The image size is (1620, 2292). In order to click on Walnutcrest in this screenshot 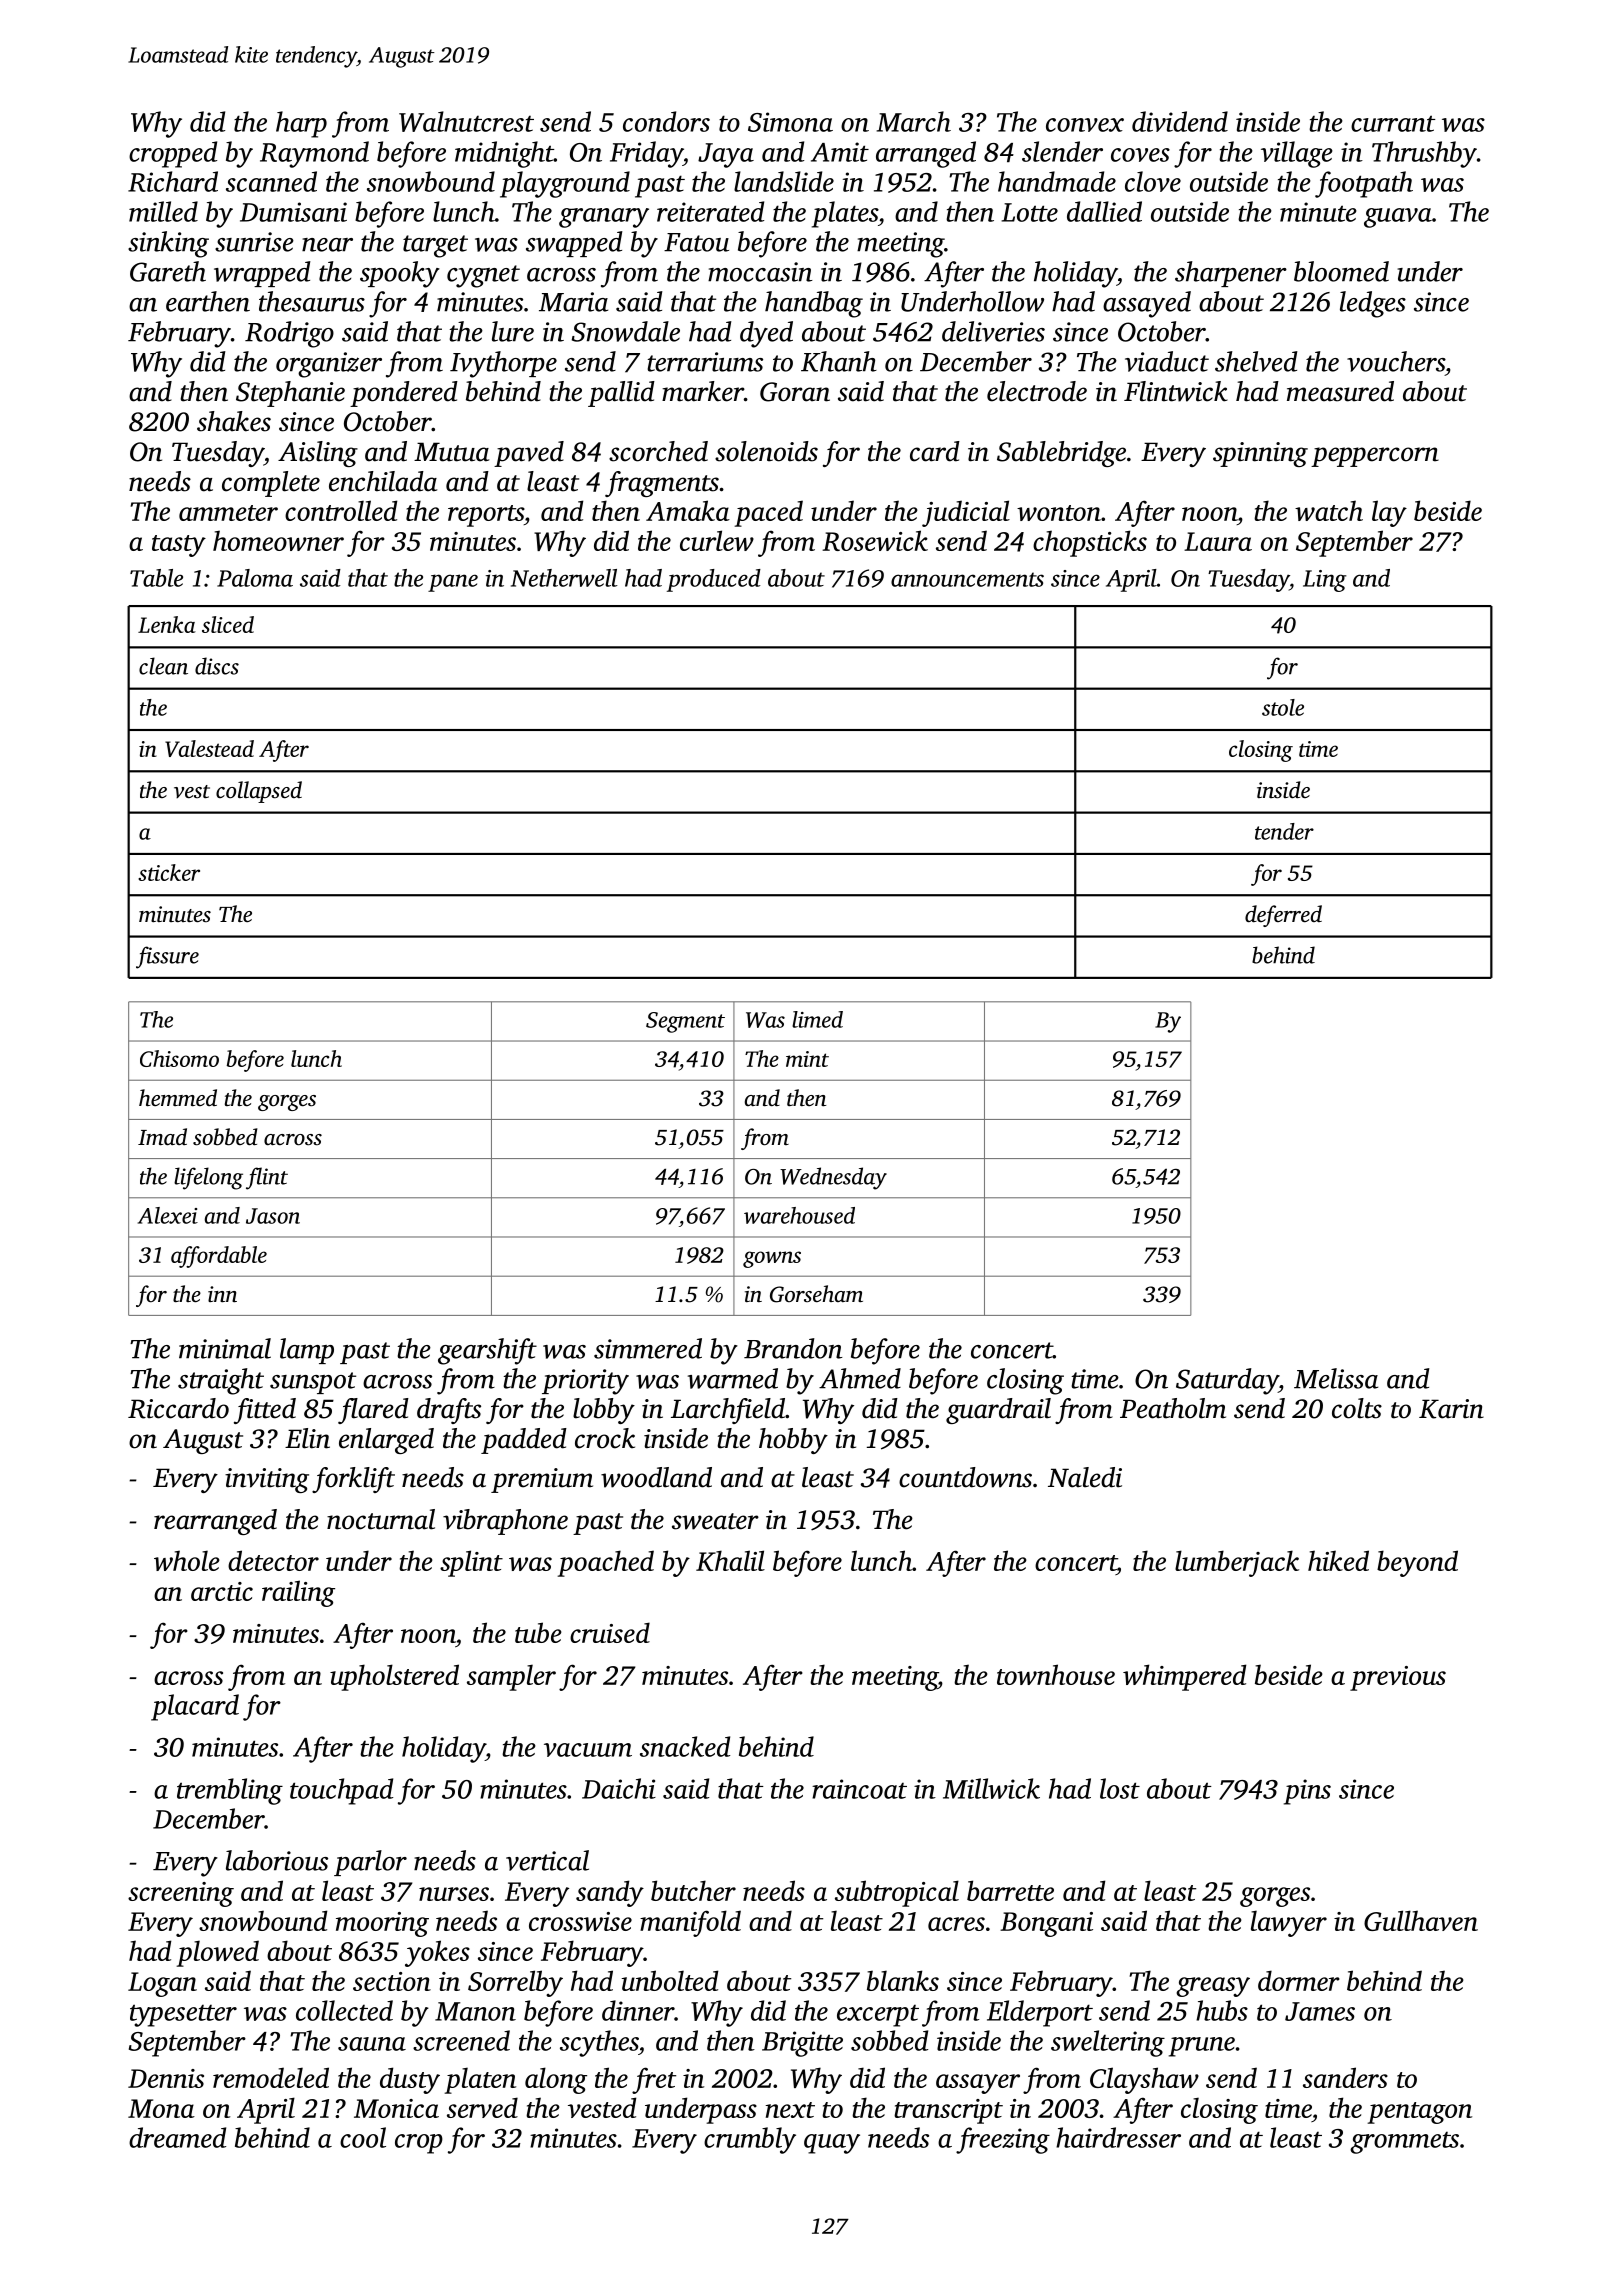, I will do `click(466, 121)`.
